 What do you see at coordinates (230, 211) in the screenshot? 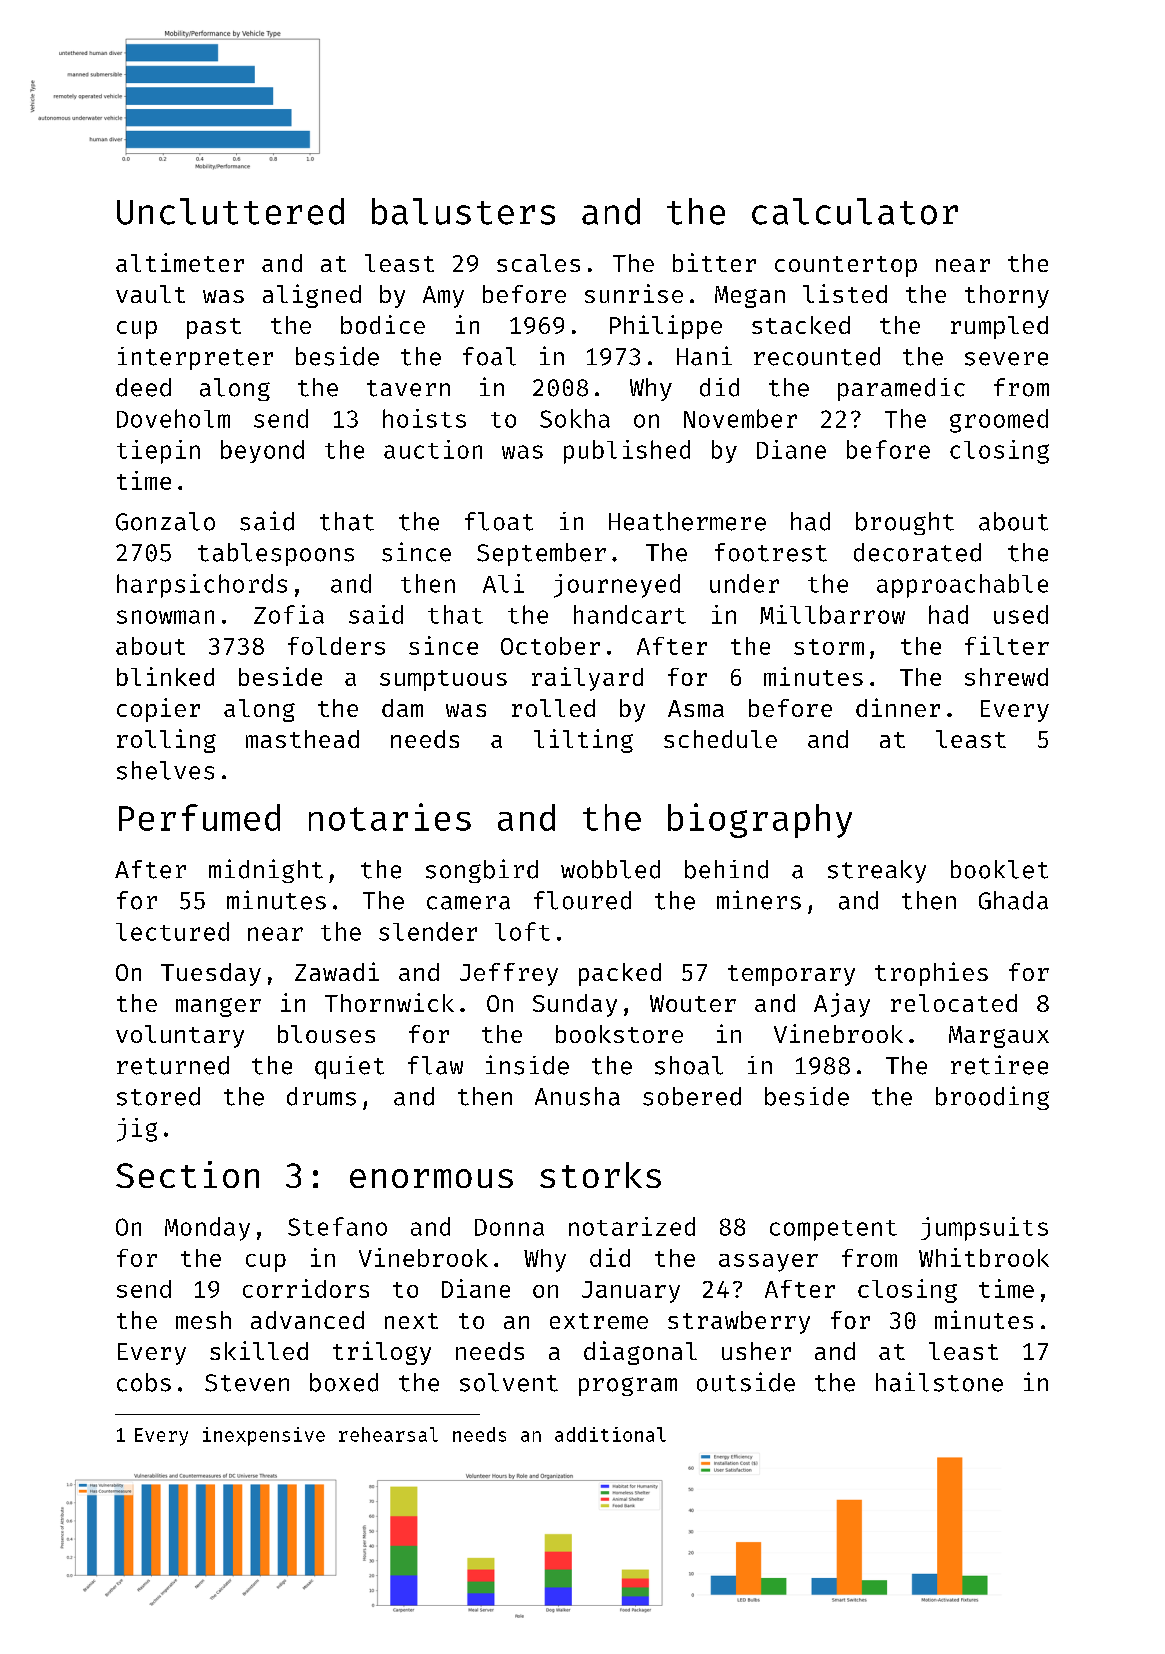
I see `Uncluttered` at bounding box center [230, 211].
